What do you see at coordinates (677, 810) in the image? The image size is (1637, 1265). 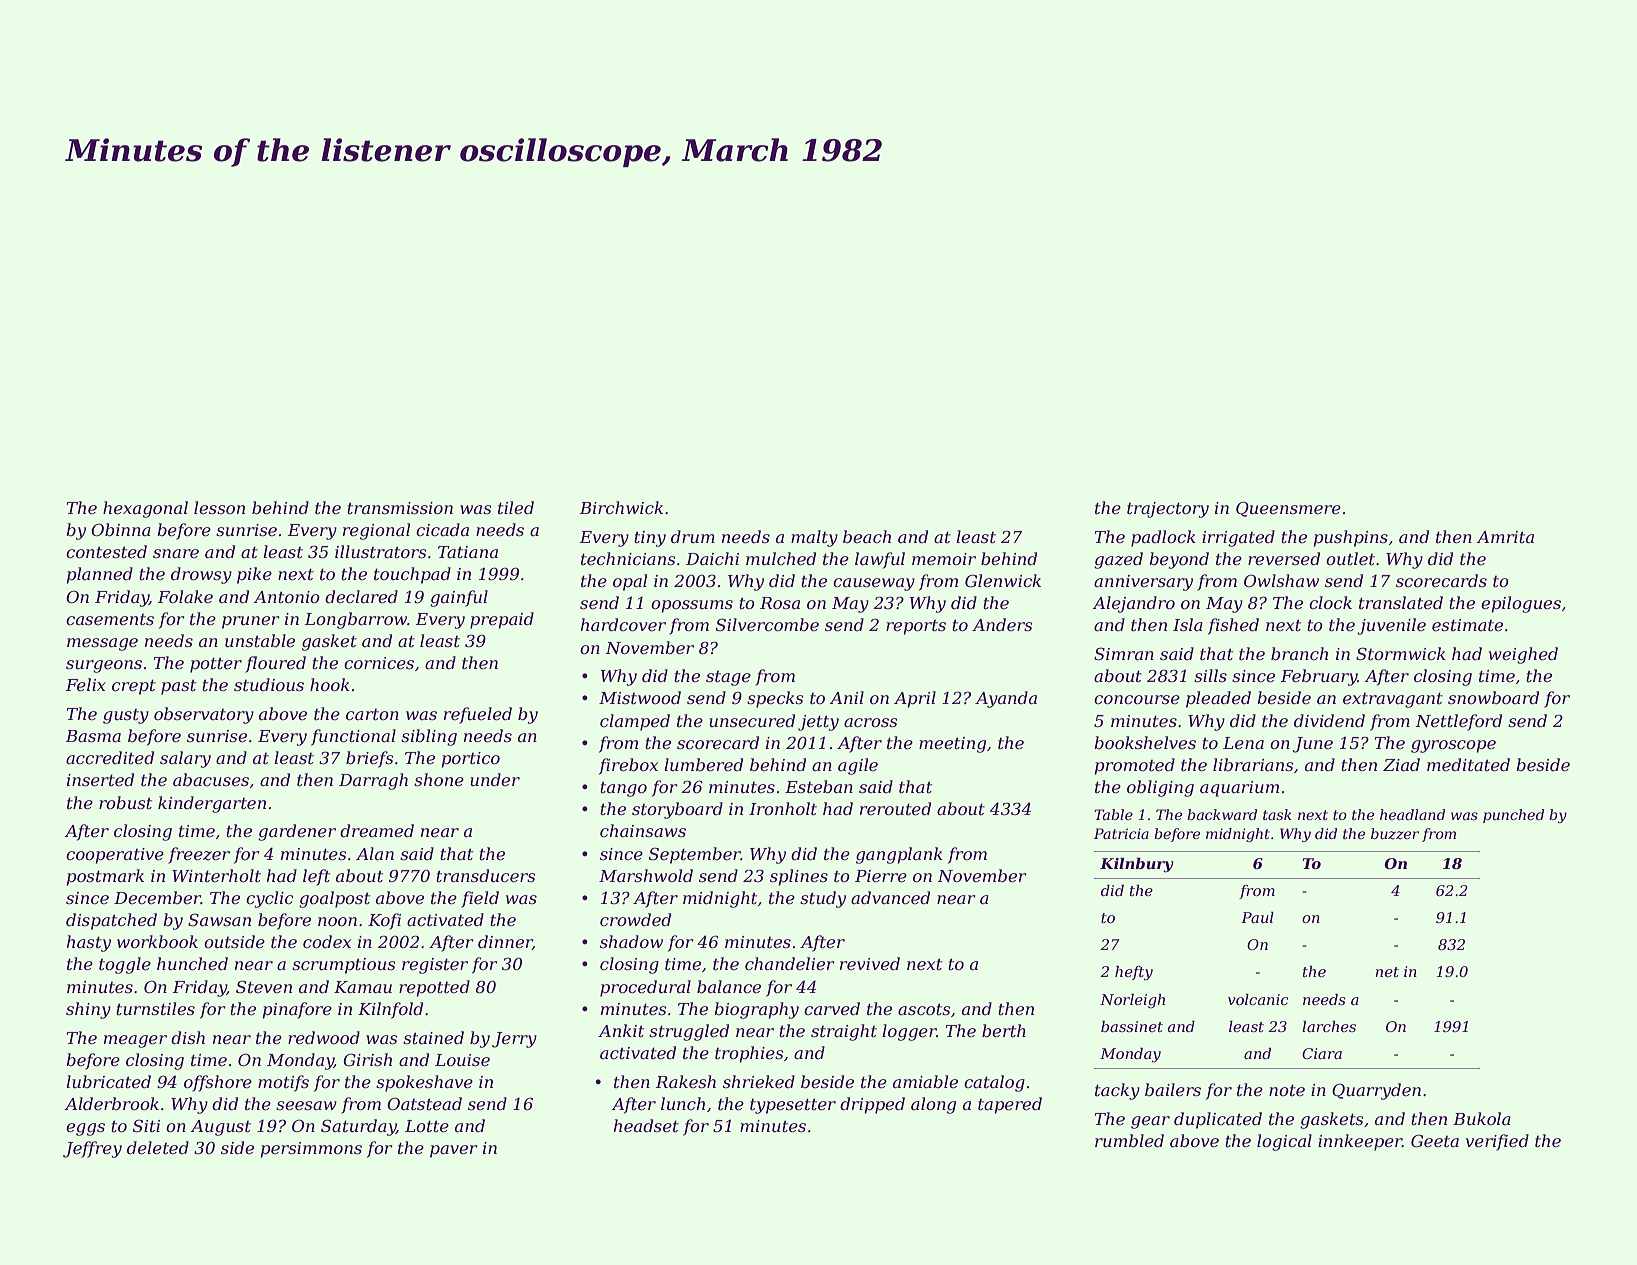 I see `storyboard` at bounding box center [677, 810].
